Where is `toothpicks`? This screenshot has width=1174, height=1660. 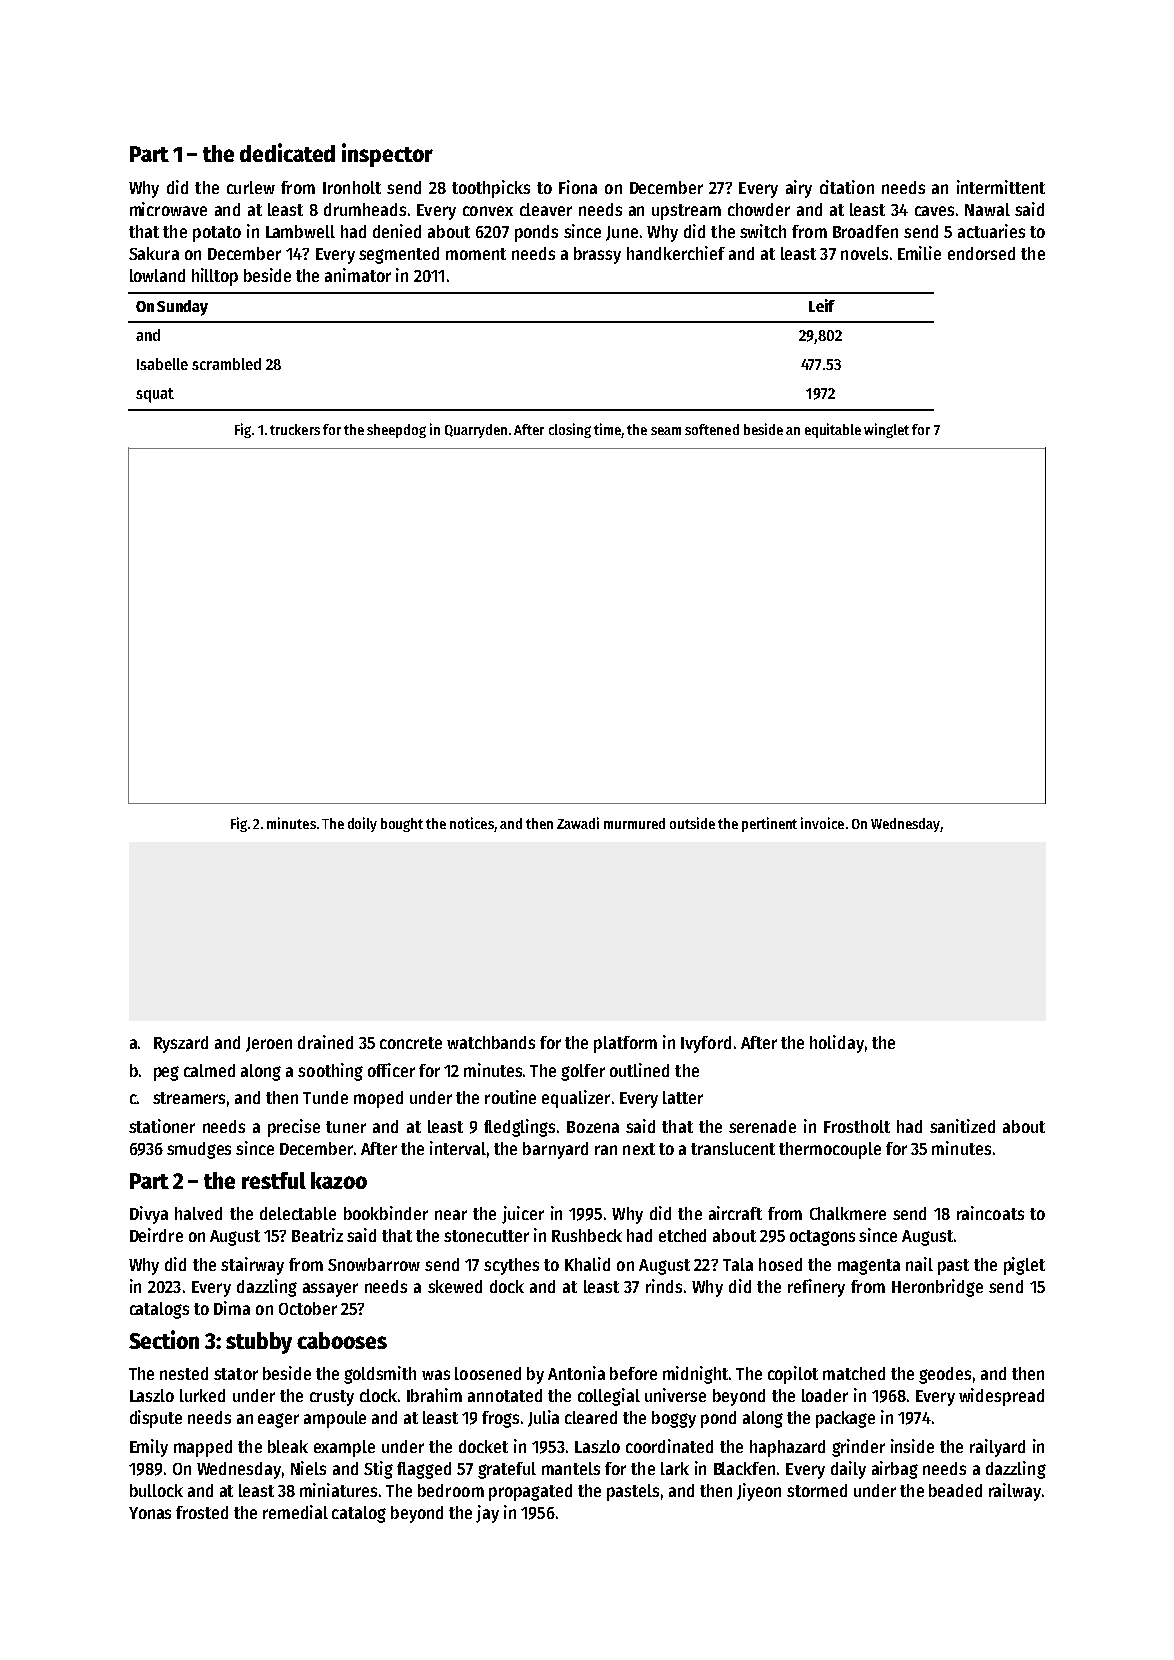 toothpicks is located at coordinates (491, 189).
